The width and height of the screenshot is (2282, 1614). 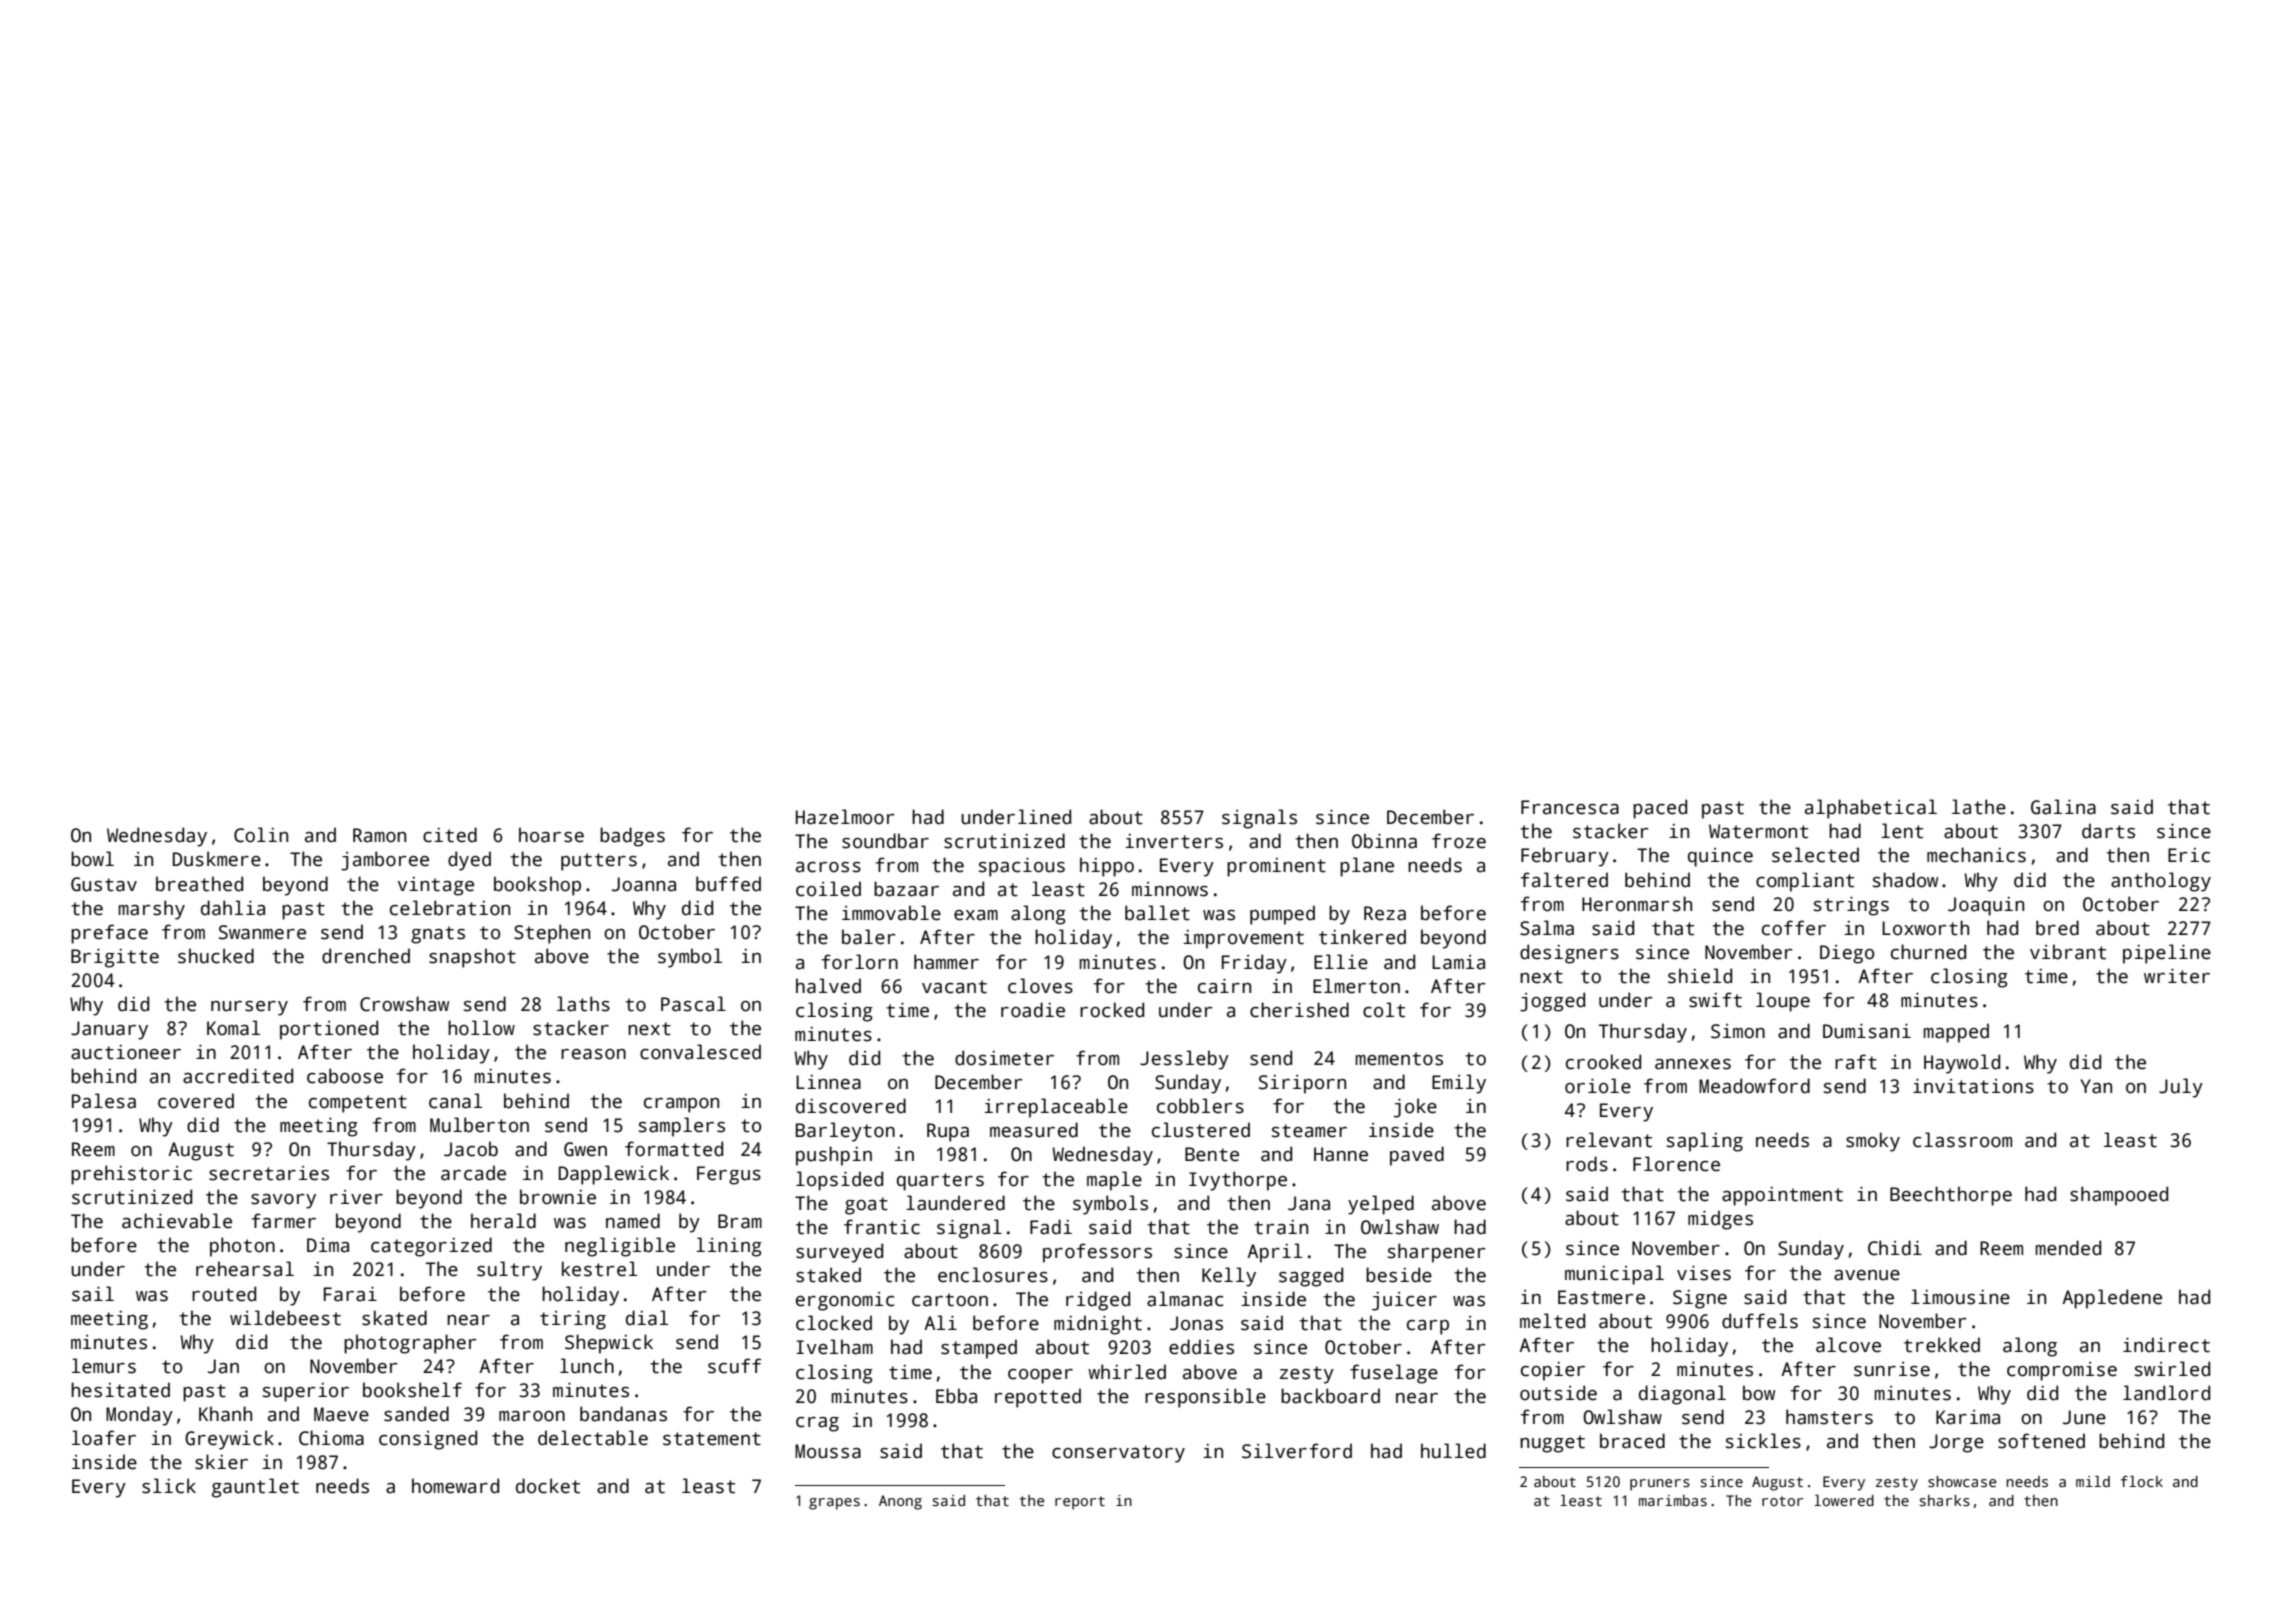 I want to click on backboard, so click(x=1330, y=1396).
